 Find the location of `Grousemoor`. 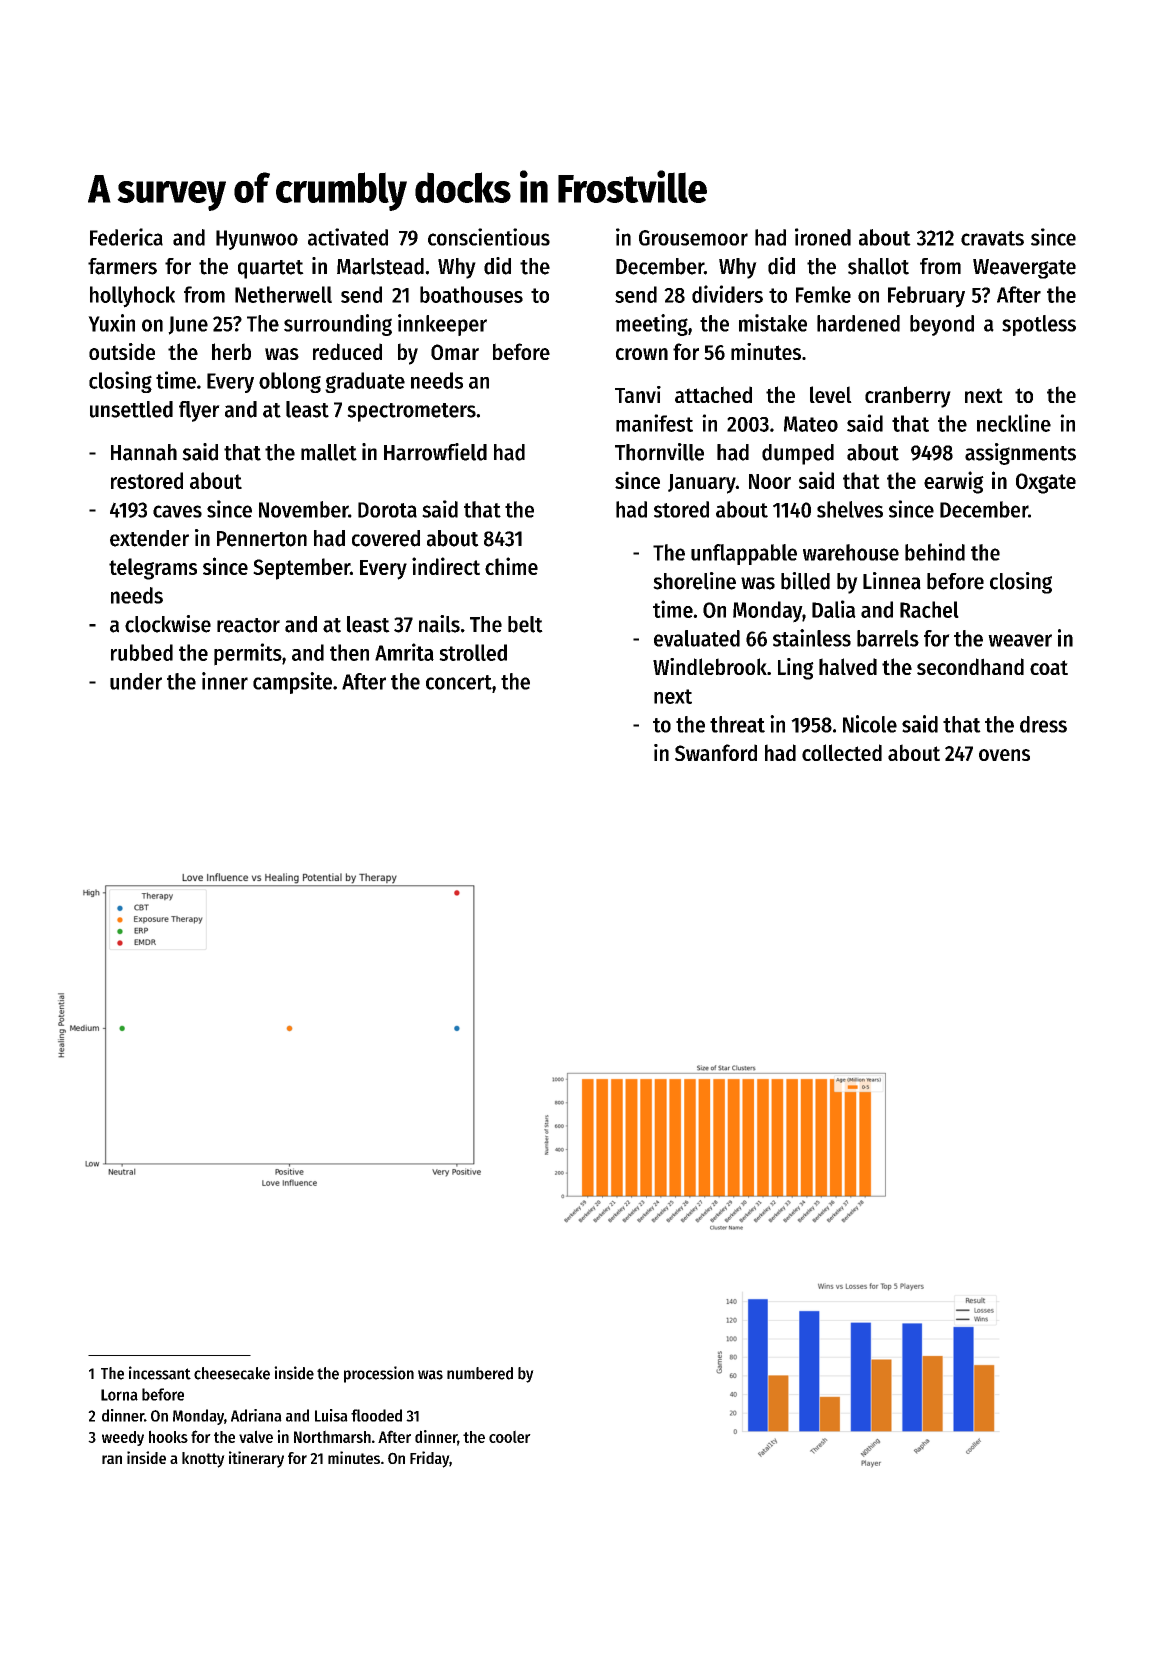

Grousemoor is located at coordinates (693, 238).
